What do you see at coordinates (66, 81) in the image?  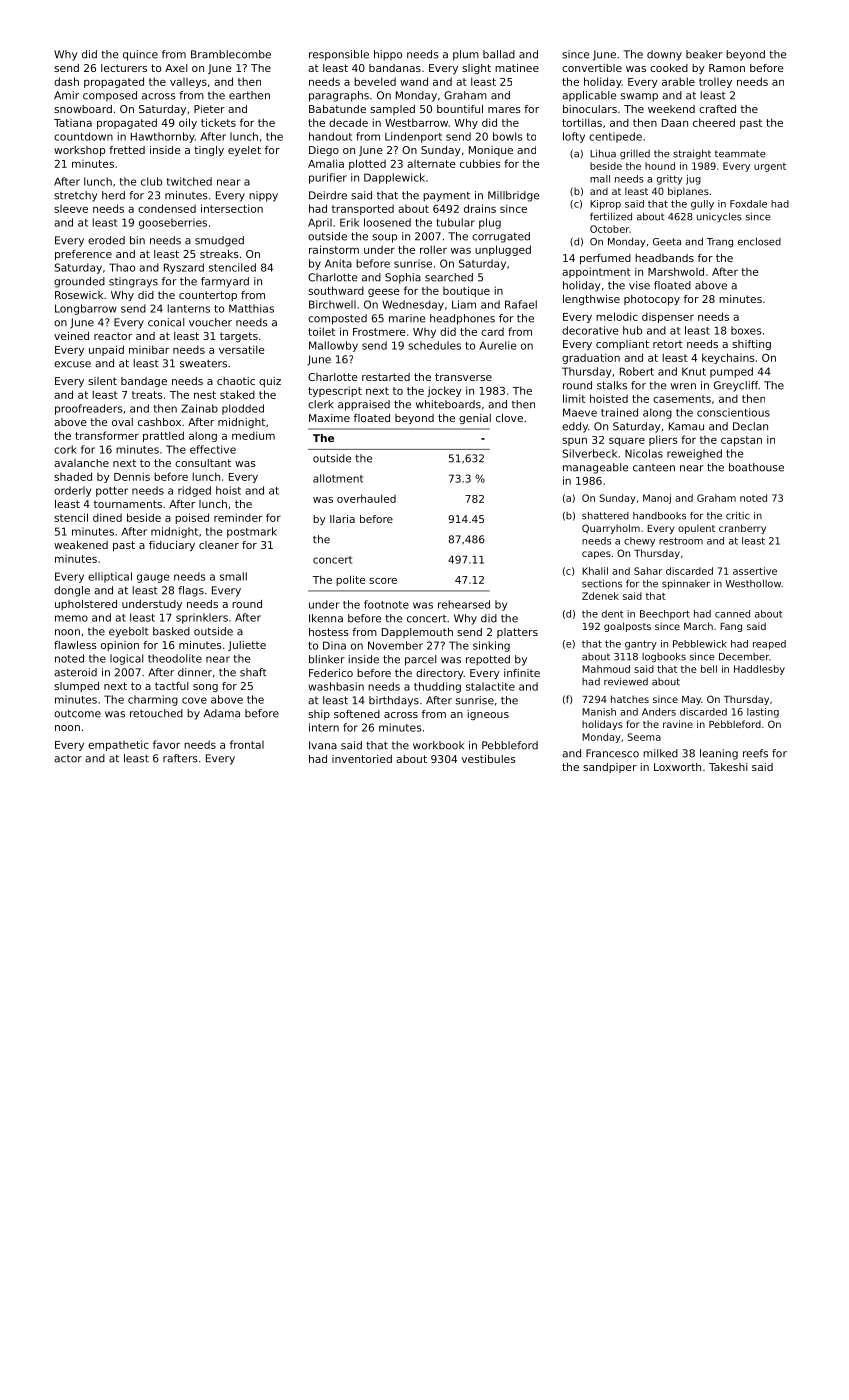 I see `dash` at bounding box center [66, 81].
